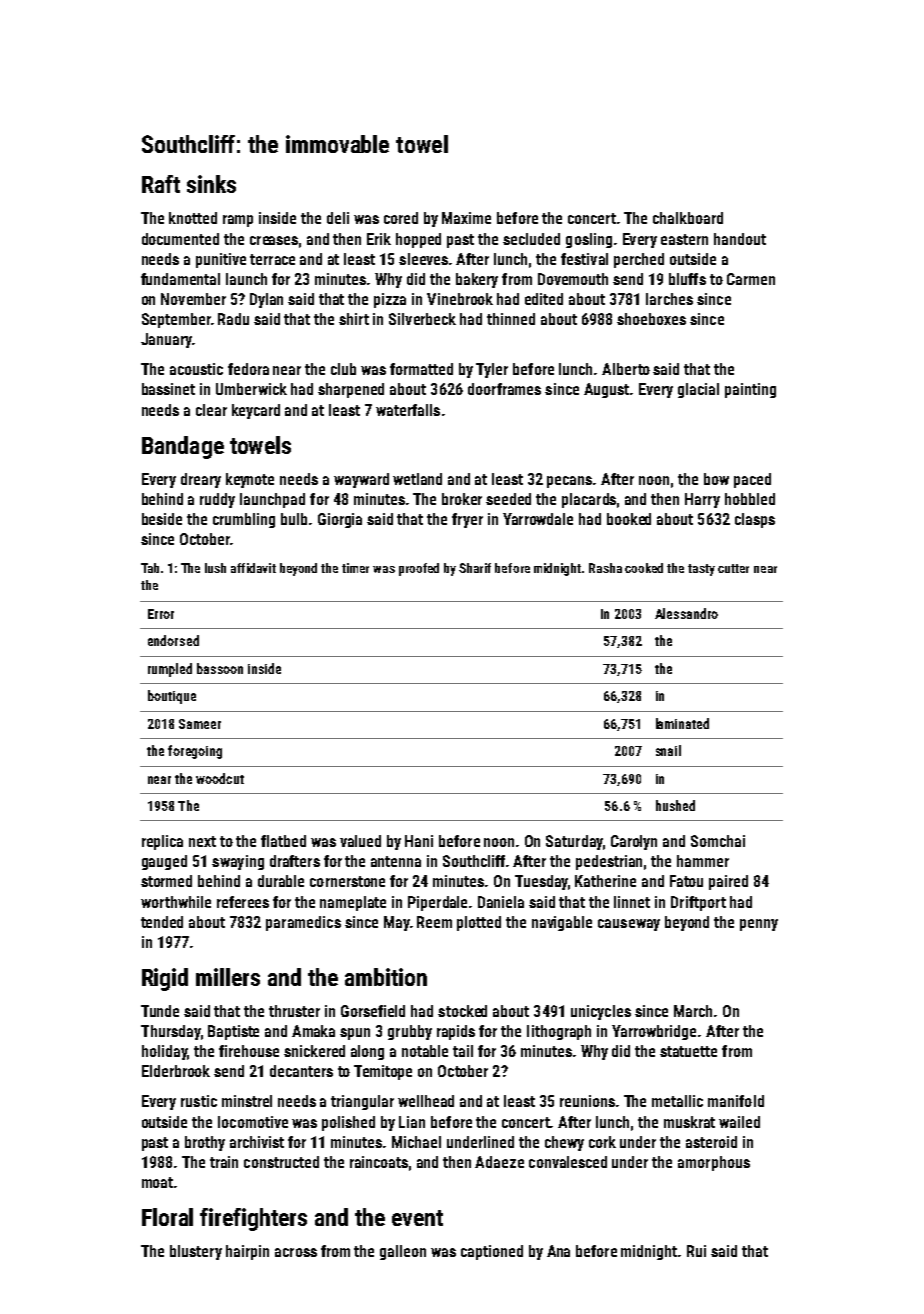 Image resolution: width=924 pixels, height=1314 pixels. What do you see at coordinates (338, 218) in the image?
I see `deli` at bounding box center [338, 218].
